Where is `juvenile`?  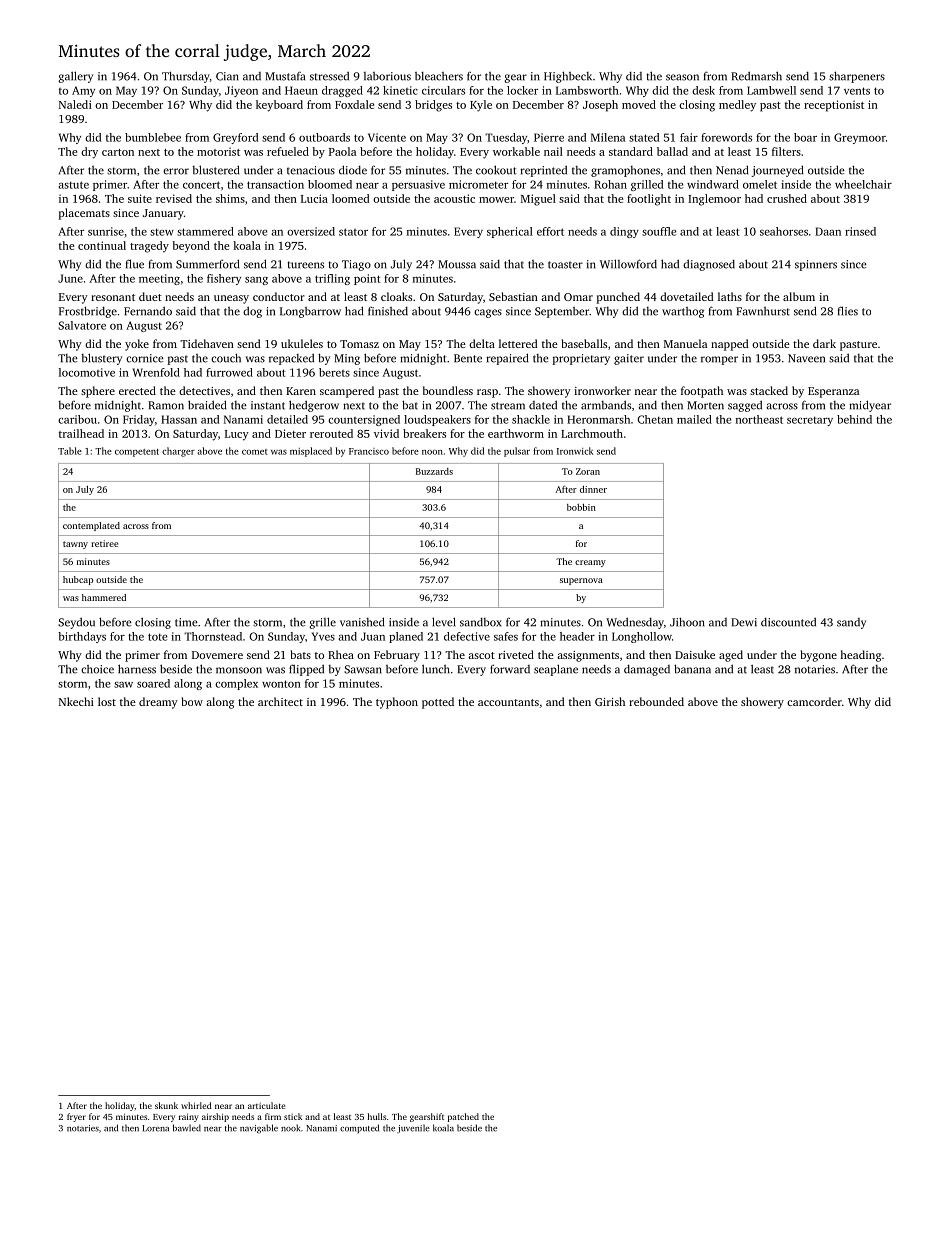
juvenile is located at coordinates (413, 1128).
